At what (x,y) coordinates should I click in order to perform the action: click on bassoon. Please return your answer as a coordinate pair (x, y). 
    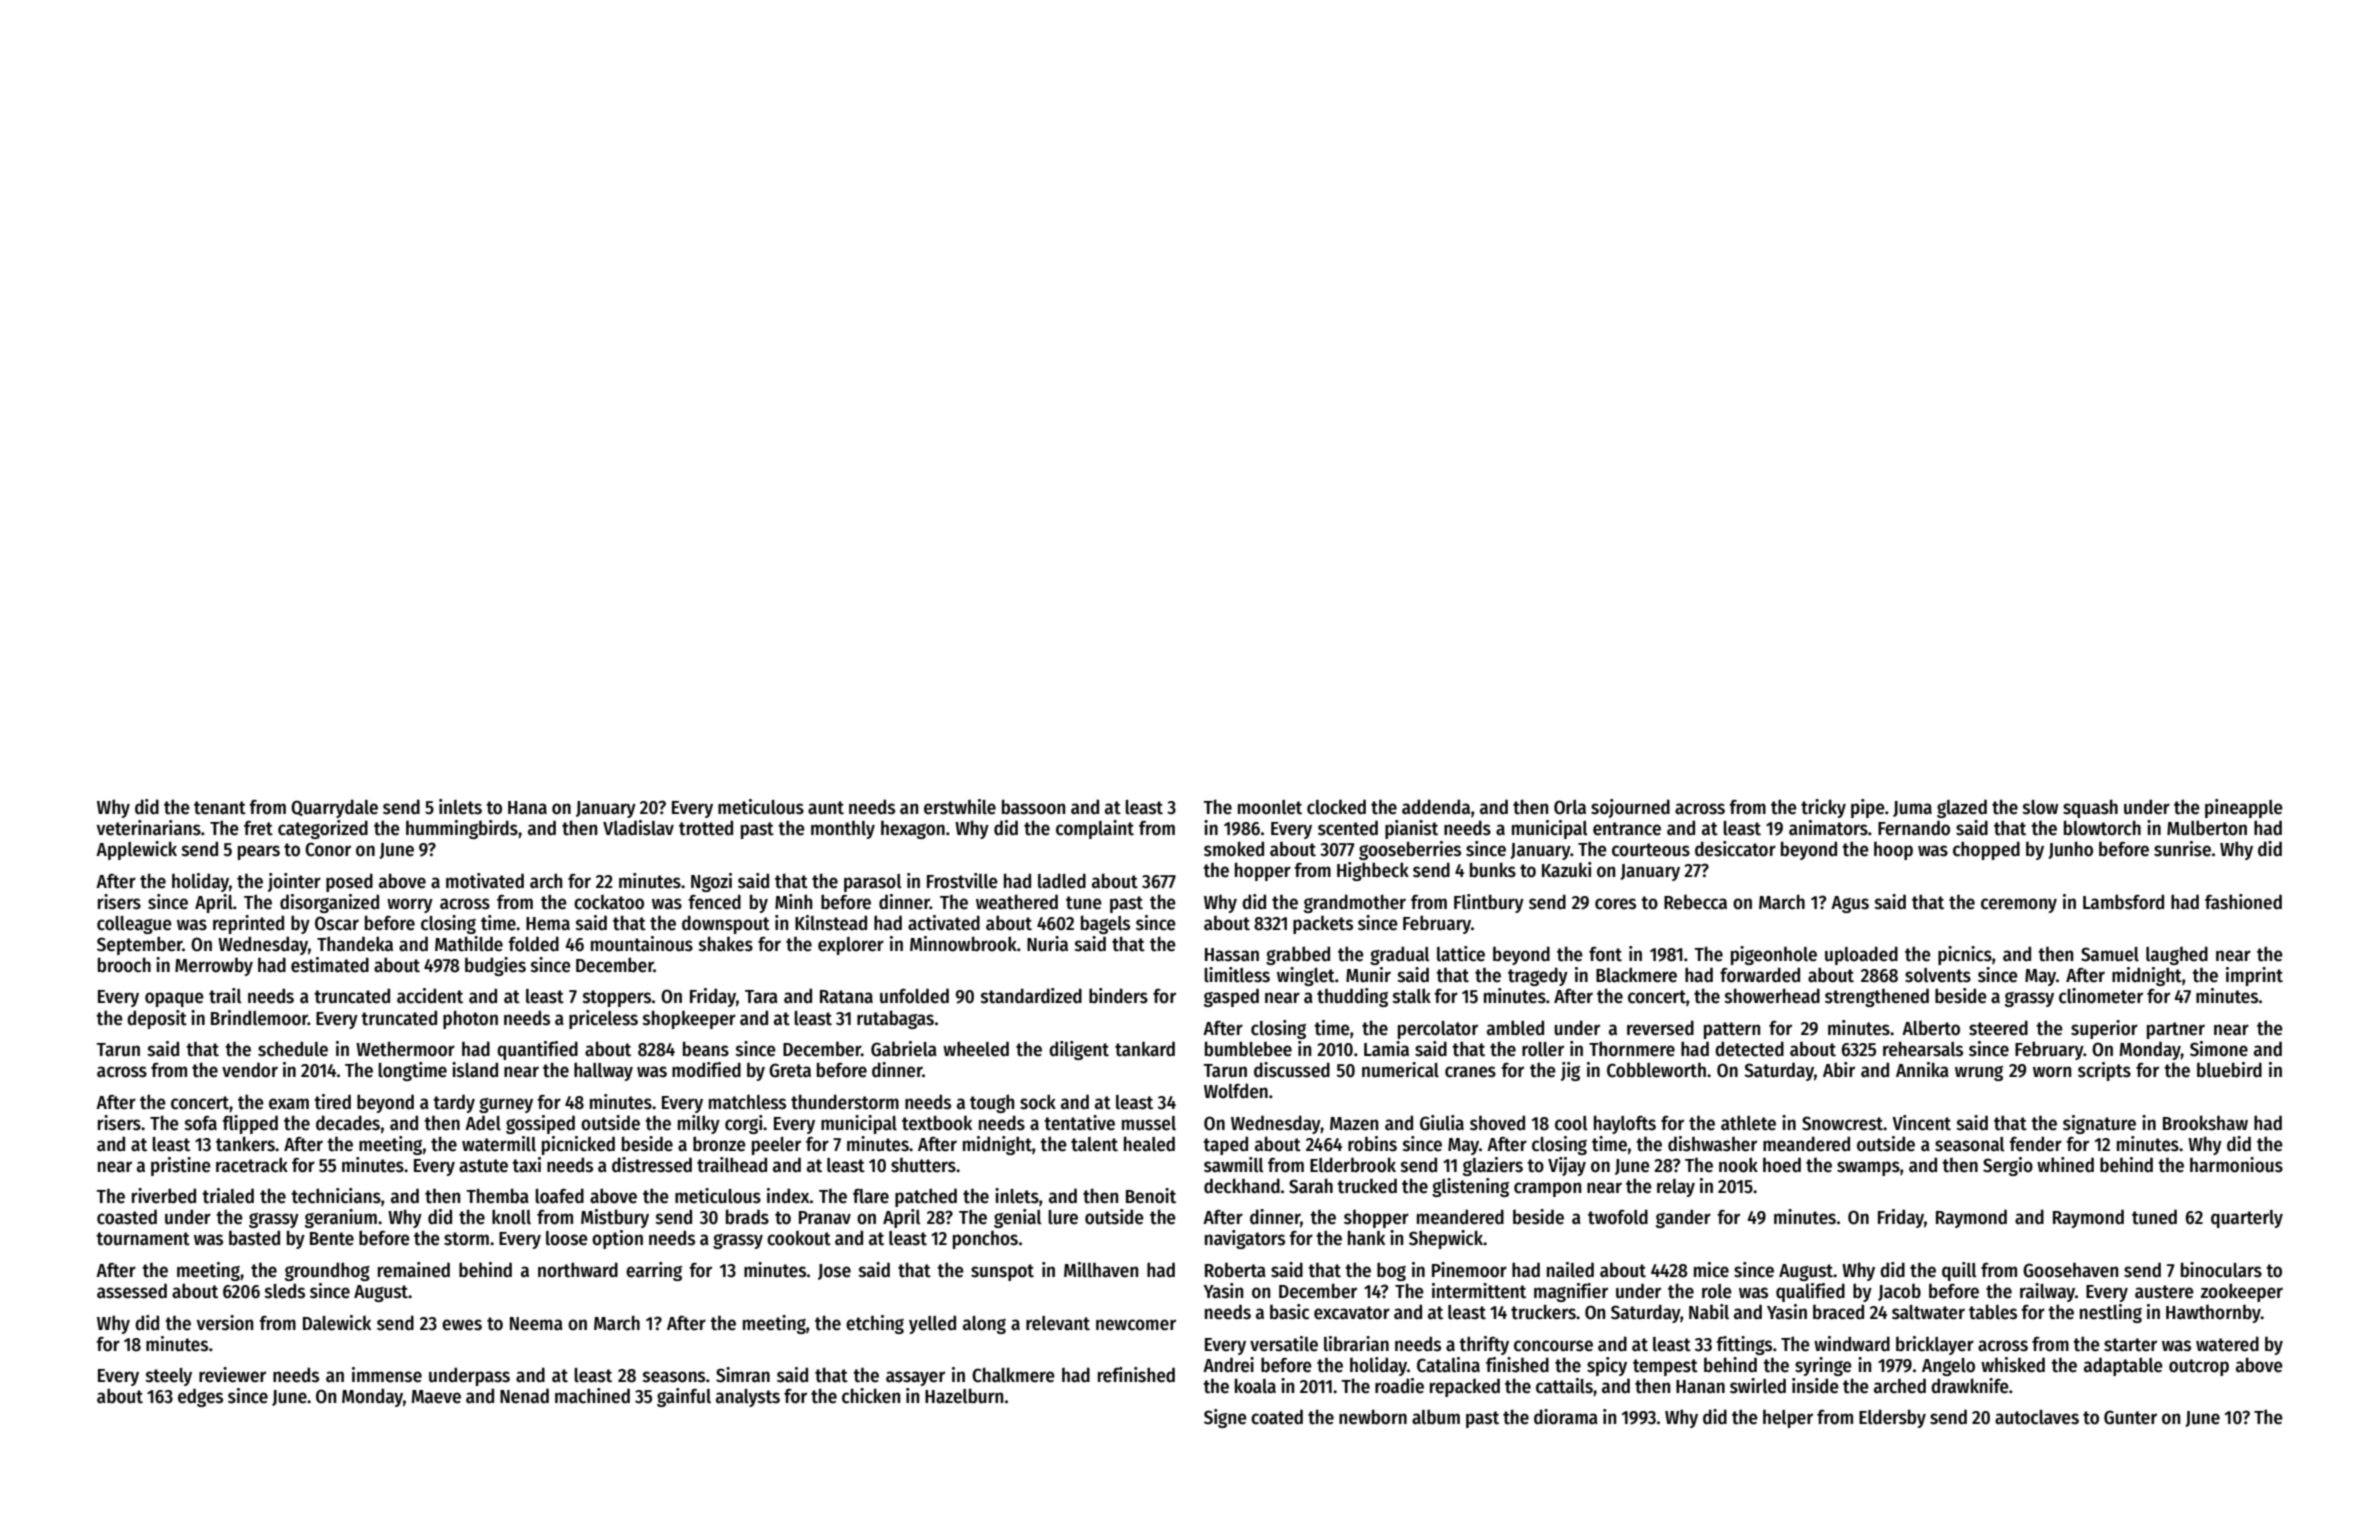
    Looking at the image, I should click on (1033, 807).
